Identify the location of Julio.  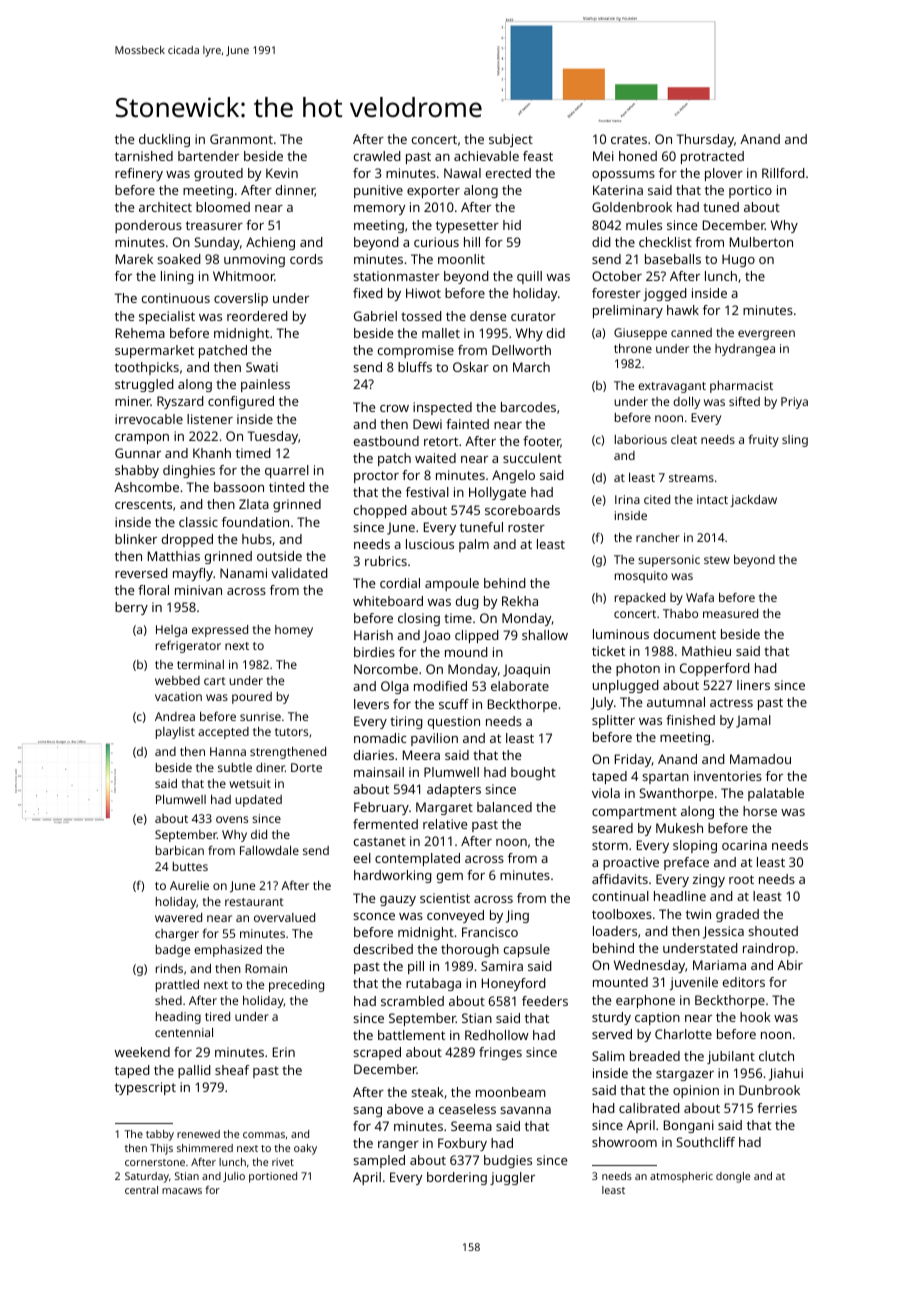
(234, 1177).
